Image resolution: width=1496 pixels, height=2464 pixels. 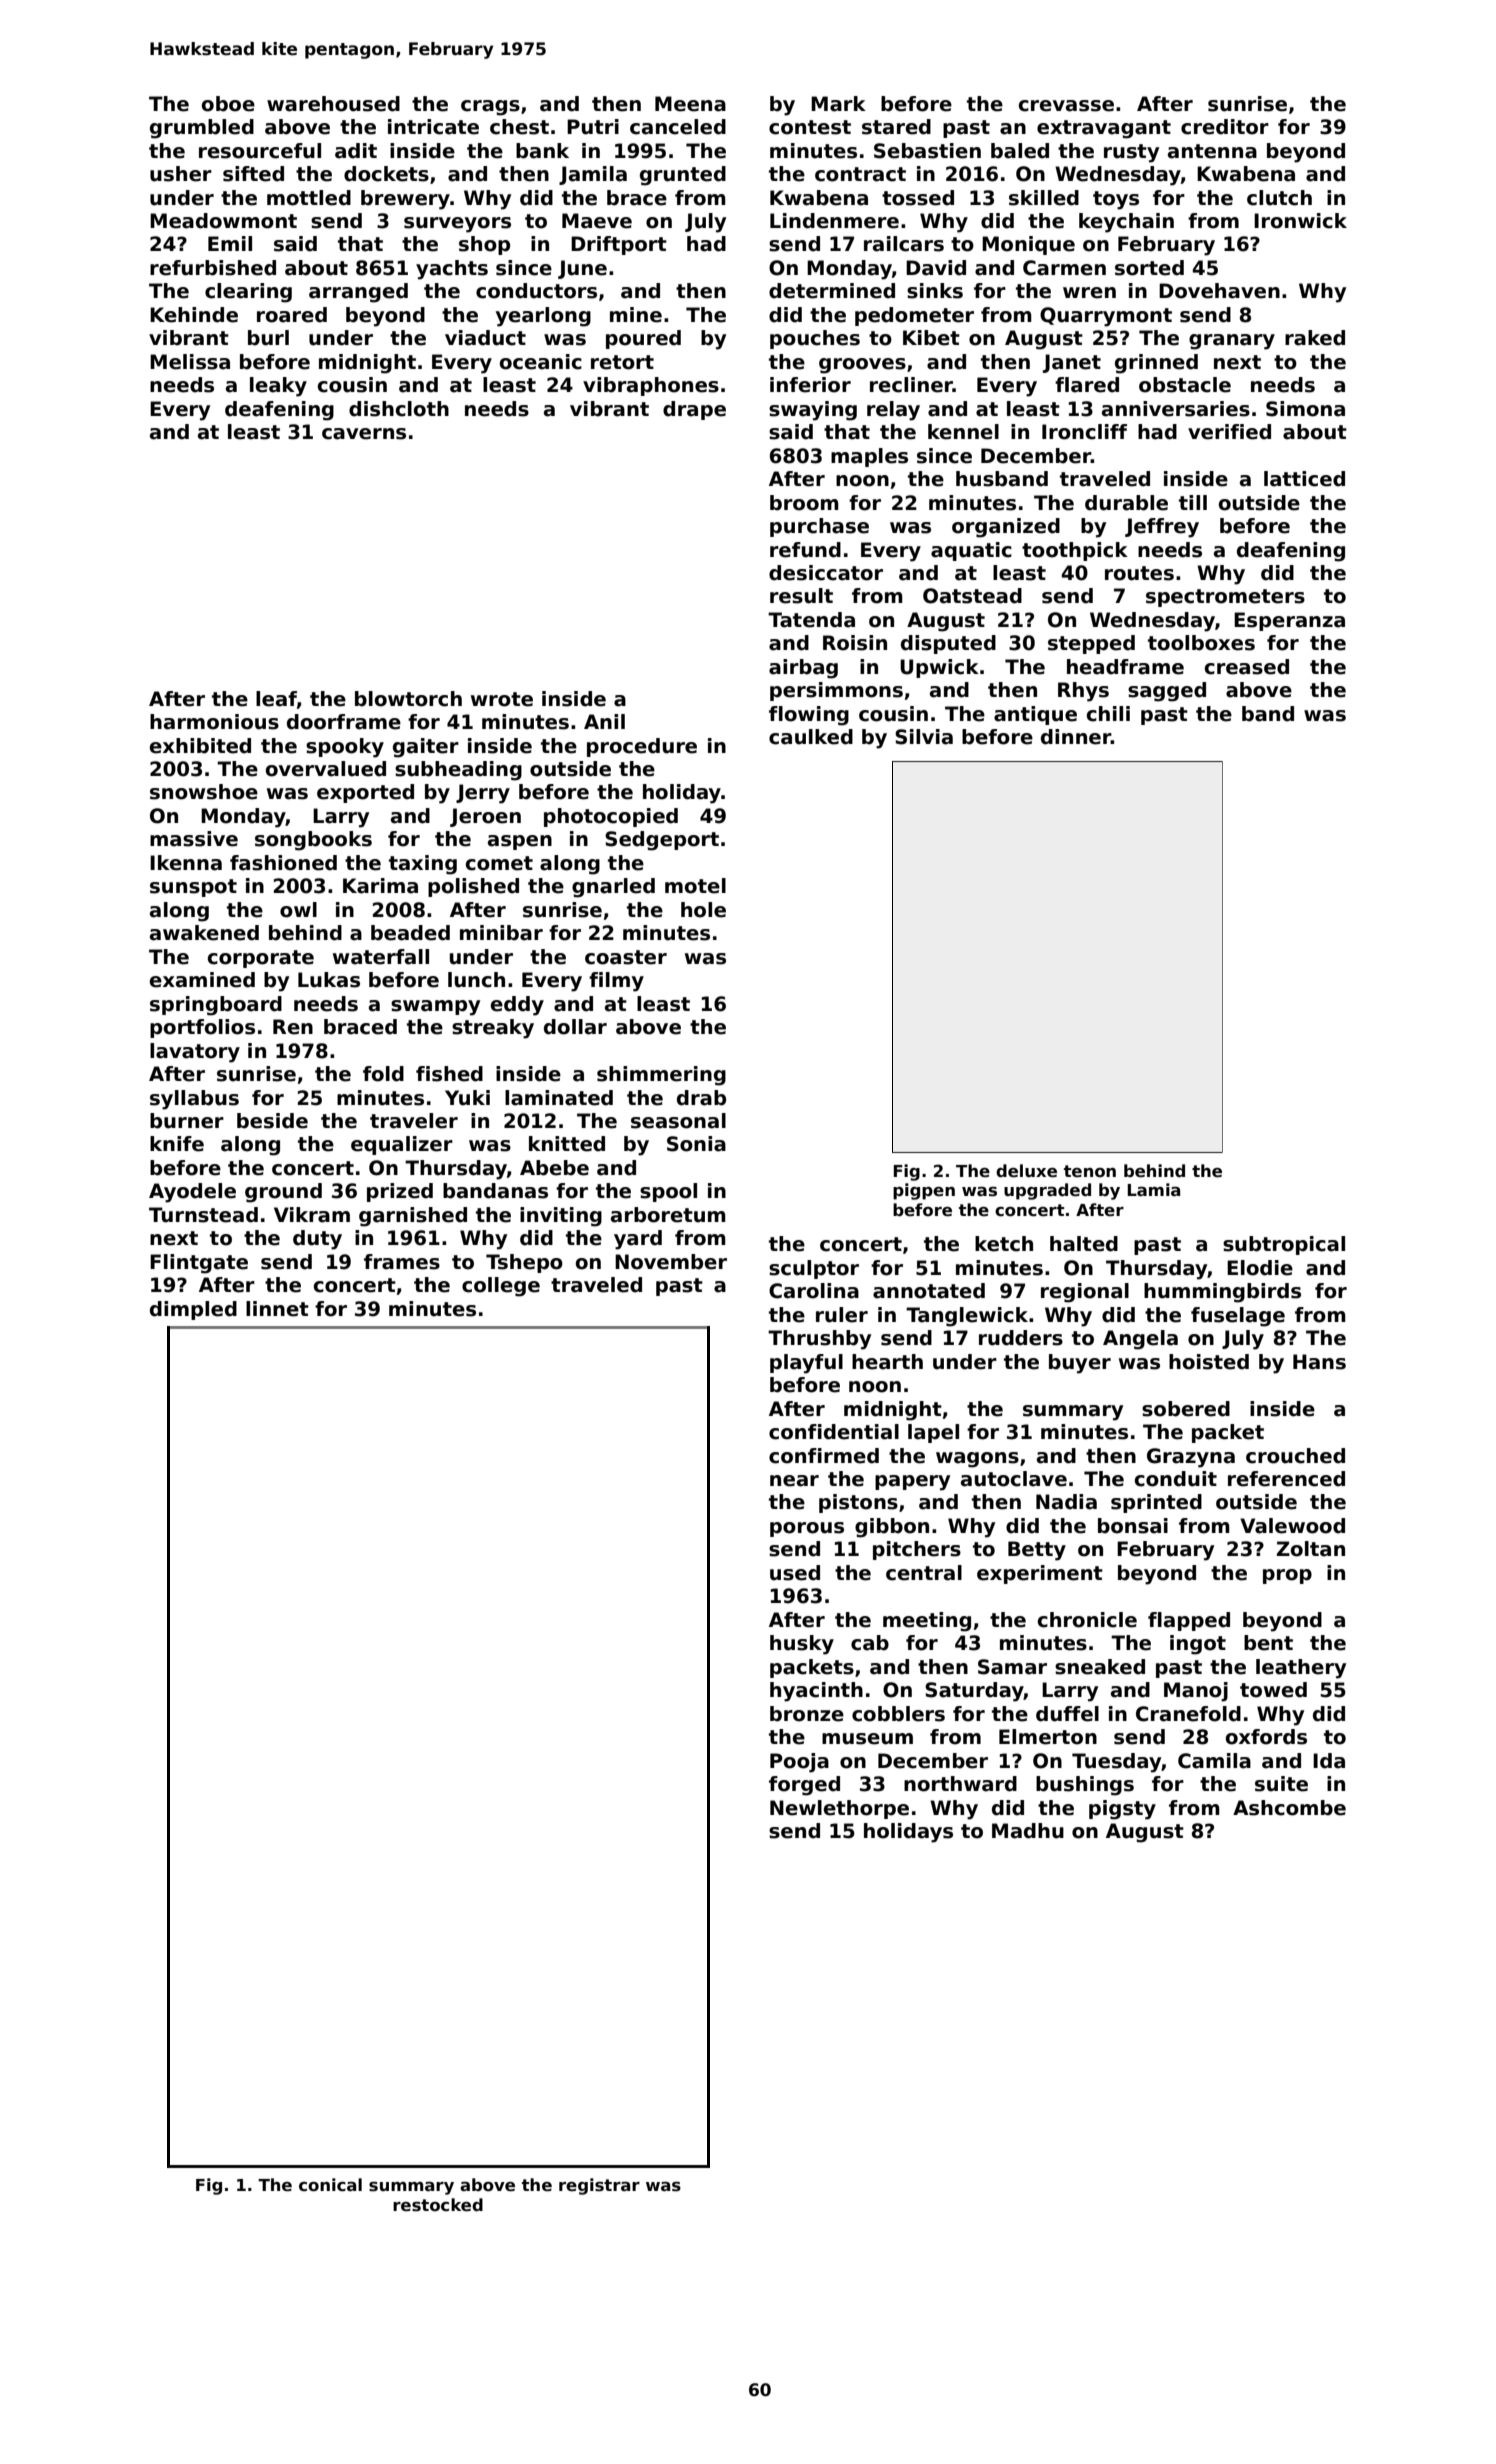 What do you see at coordinates (661, 1076) in the page?
I see `shimmering` at bounding box center [661, 1076].
